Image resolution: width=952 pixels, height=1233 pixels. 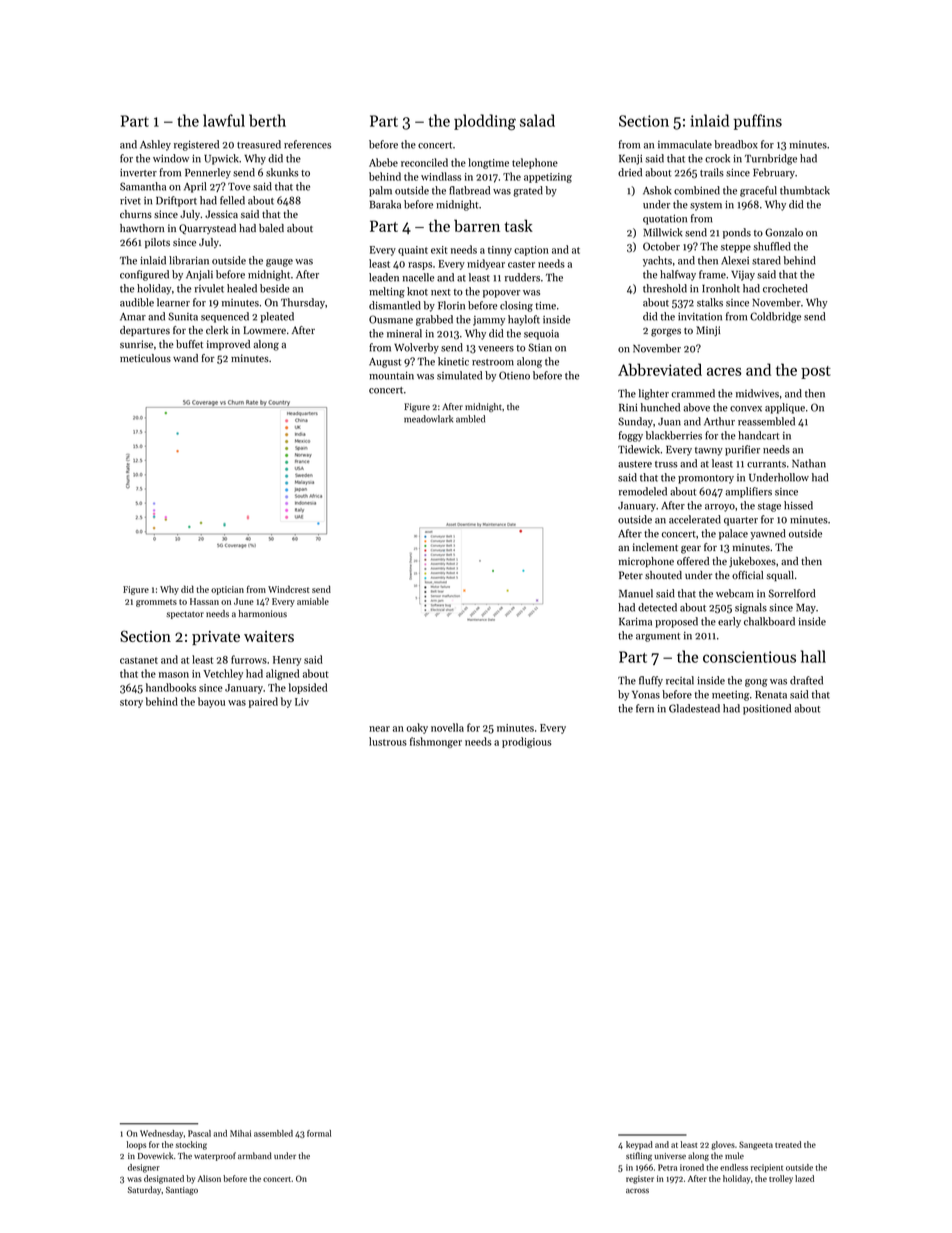 What do you see at coordinates (224, 120) in the screenshot?
I see `lawful` at bounding box center [224, 120].
